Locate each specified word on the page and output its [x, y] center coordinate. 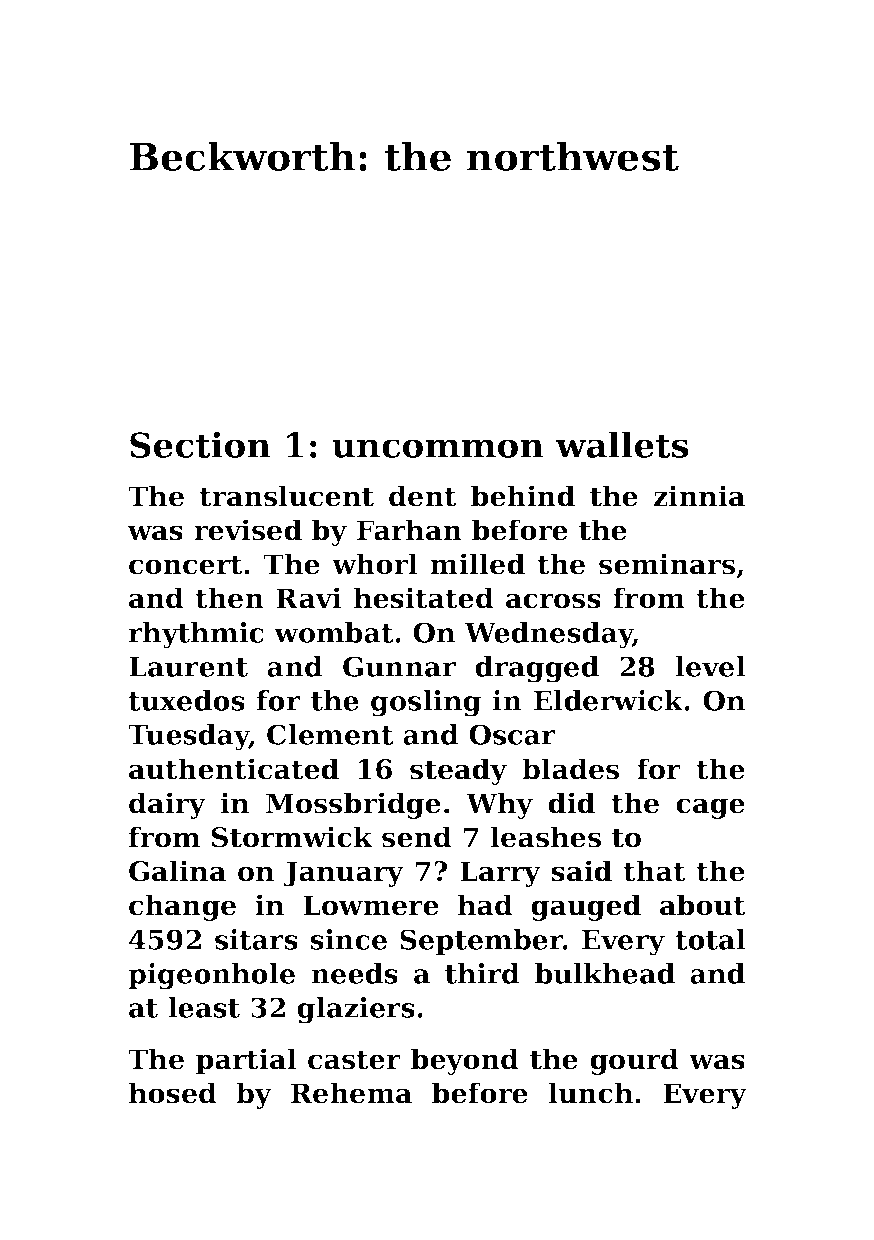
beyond [465, 1061]
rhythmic [196, 635]
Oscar [512, 734]
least [204, 1007]
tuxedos [186, 700]
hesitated [424, 598]
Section [200, 444]
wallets [622, 444]
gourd [634, 1061]
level [710, 666]
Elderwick [608, 700]
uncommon [438, 448]
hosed [173, 1093]
